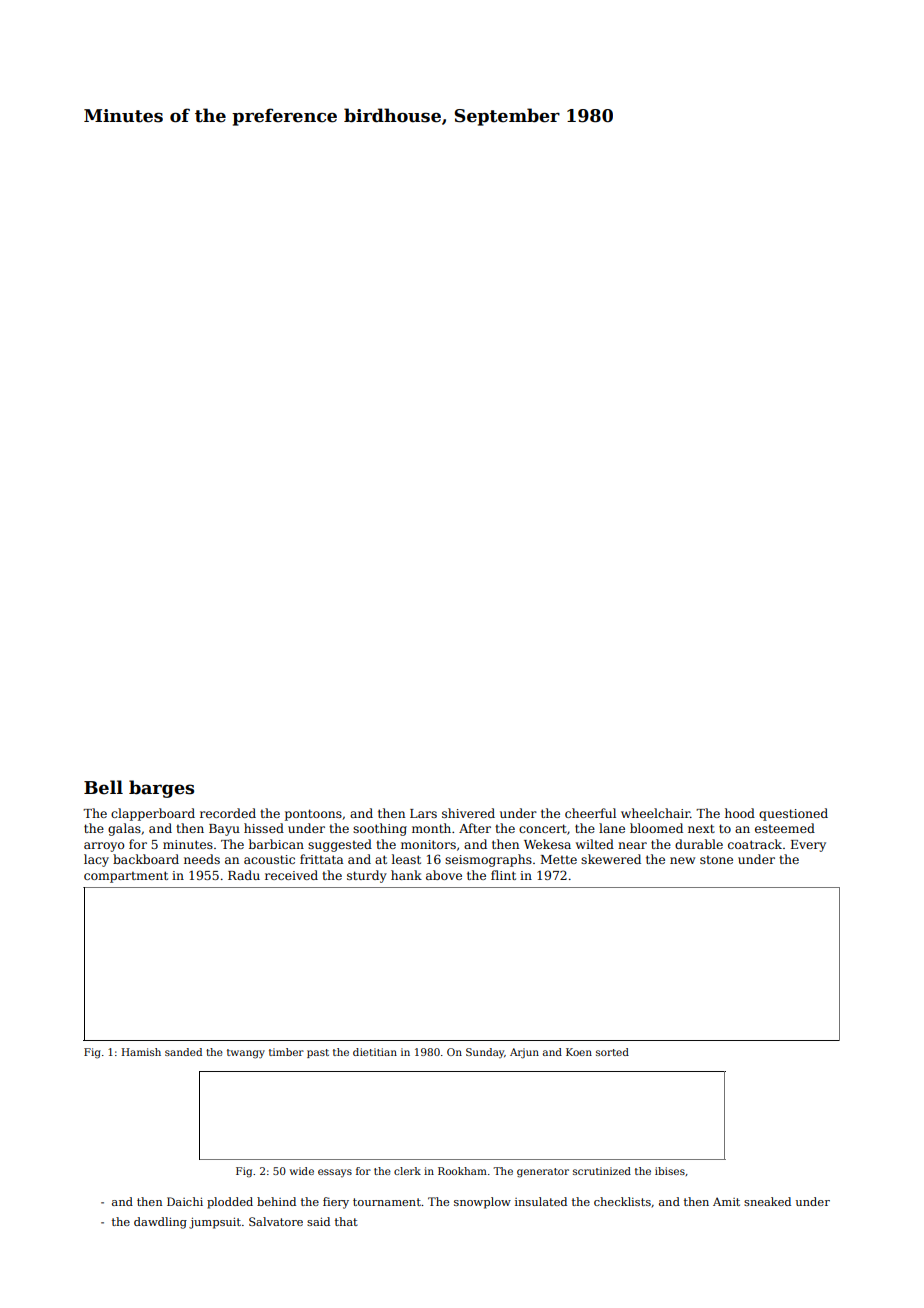  Describe the element at coordinates (767, 1201) in the page. I see `sneaked` at that location.
